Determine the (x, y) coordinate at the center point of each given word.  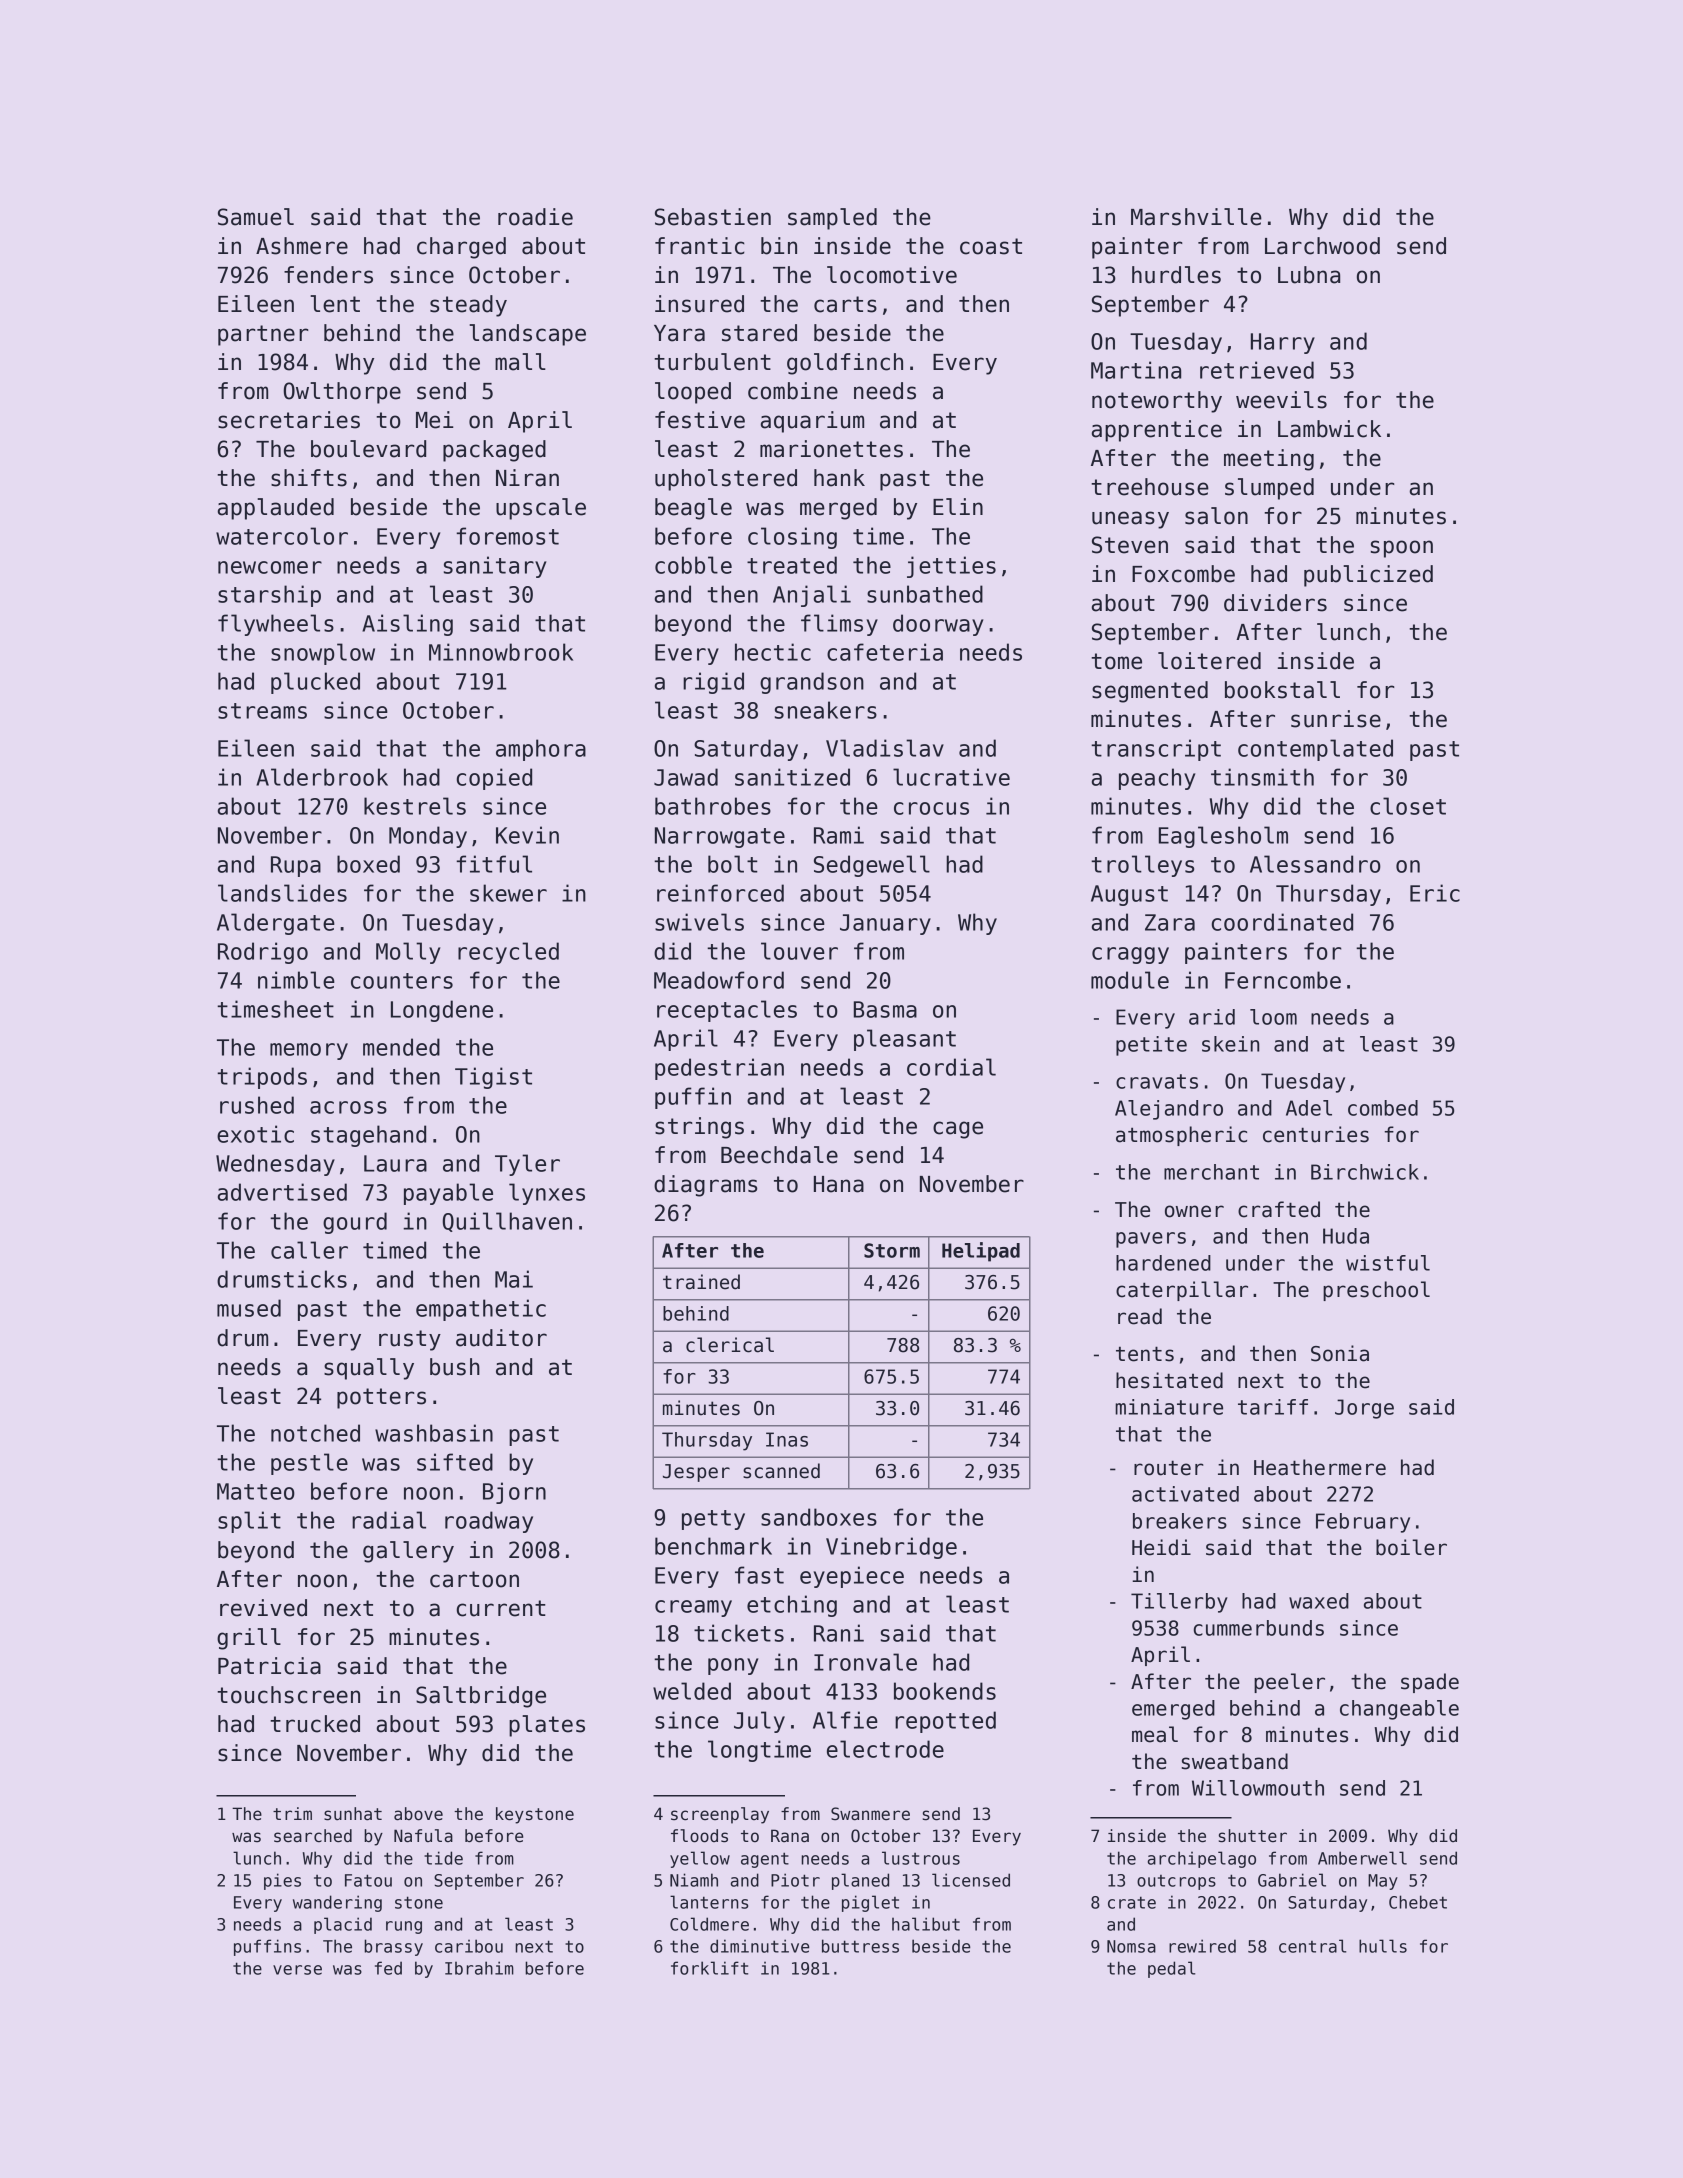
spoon (1402, 549)
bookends (945, 1691)
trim (292, 1813)
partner (263, 335)
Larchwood (1322, 246)
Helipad (981, 1252)
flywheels (276, 625)
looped (693, 393)
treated (792, 565)
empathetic (481, 1310)
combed (1383, 1108)
